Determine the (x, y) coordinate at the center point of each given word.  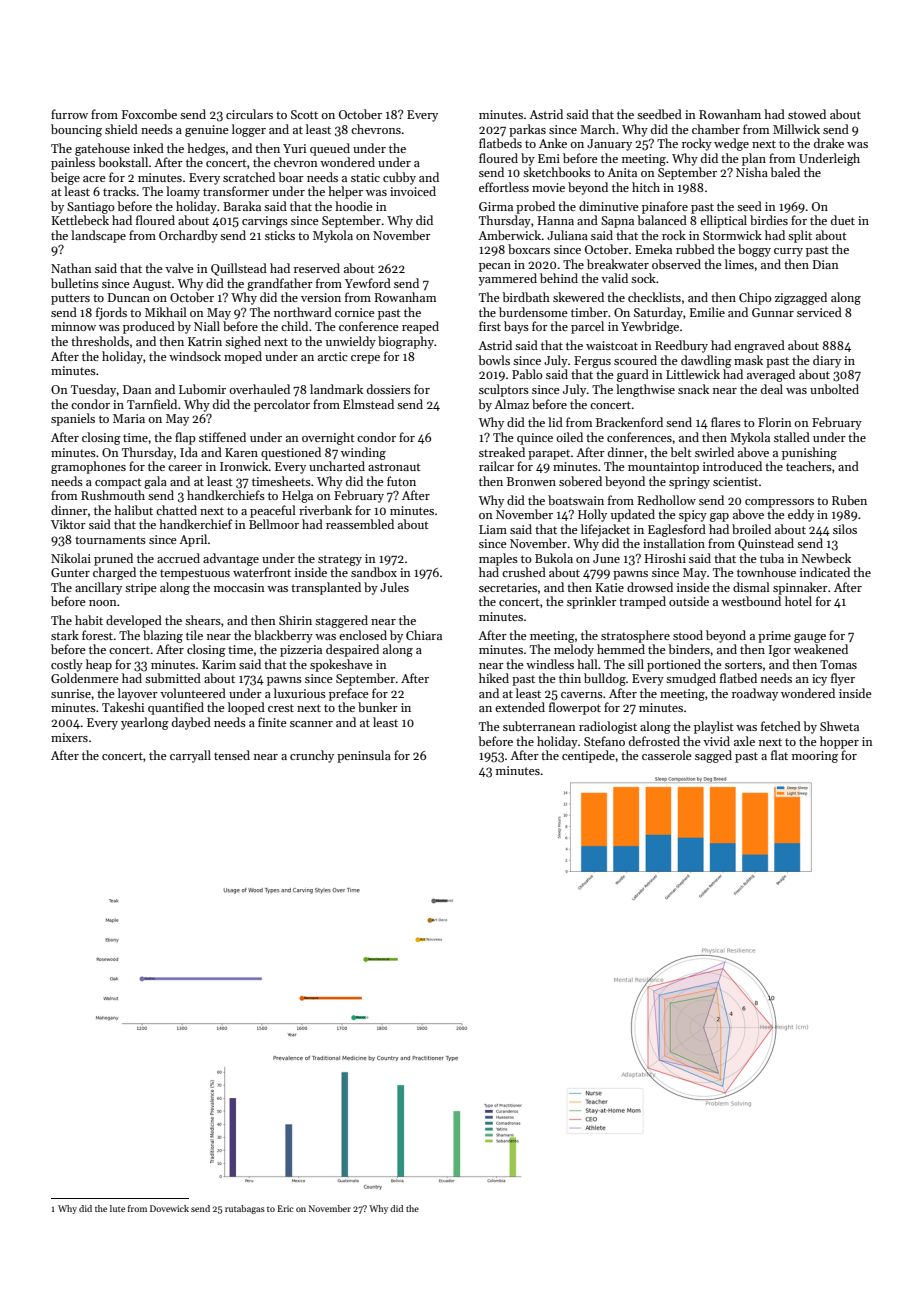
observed (676, 264)
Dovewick (169, 1208)
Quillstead (239, 269)
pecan (495, 267)
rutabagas (245, 1209)
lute (117, 1208)
